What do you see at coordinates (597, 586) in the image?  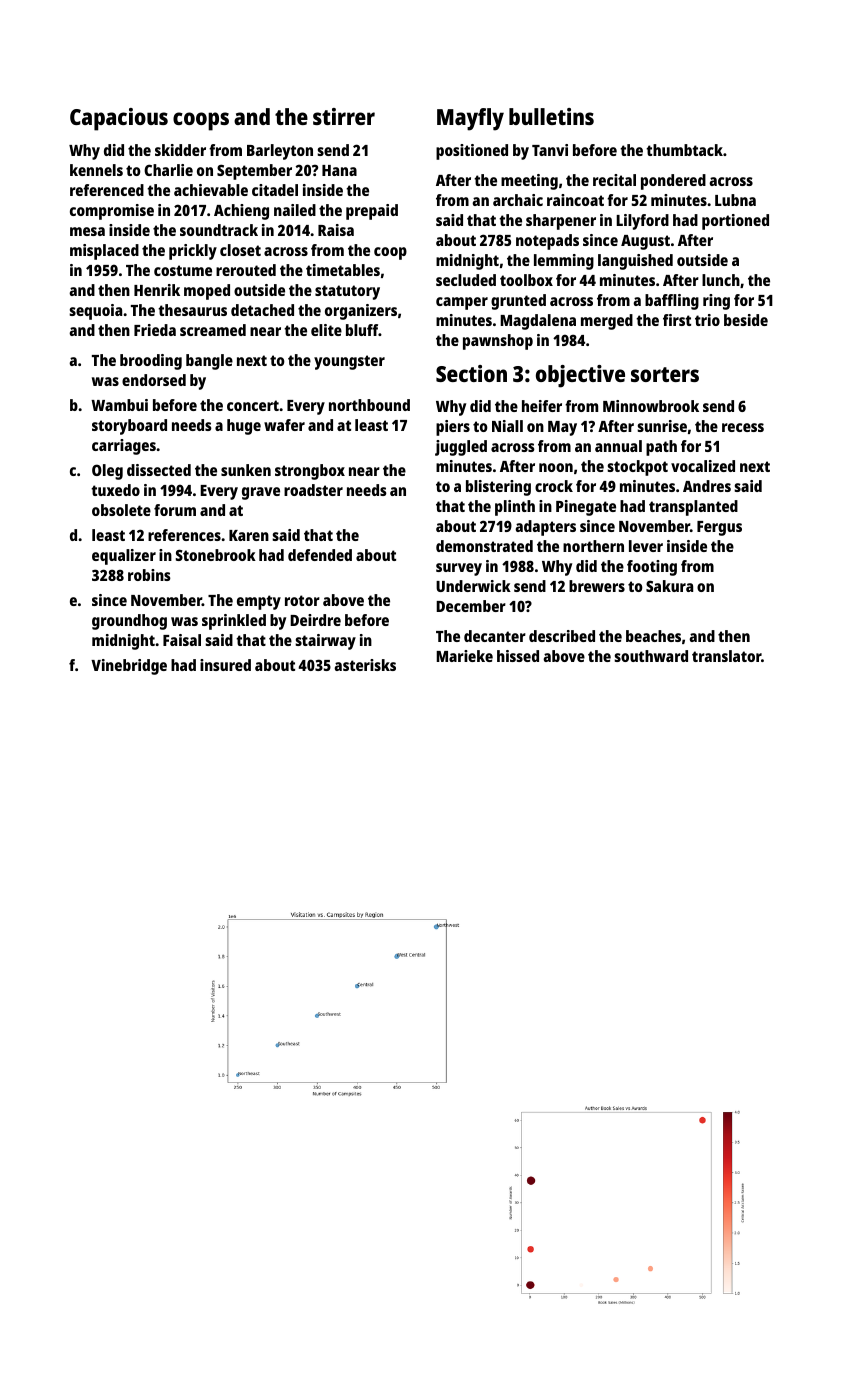 I see `brewers` at bounding box center [597, 586].
